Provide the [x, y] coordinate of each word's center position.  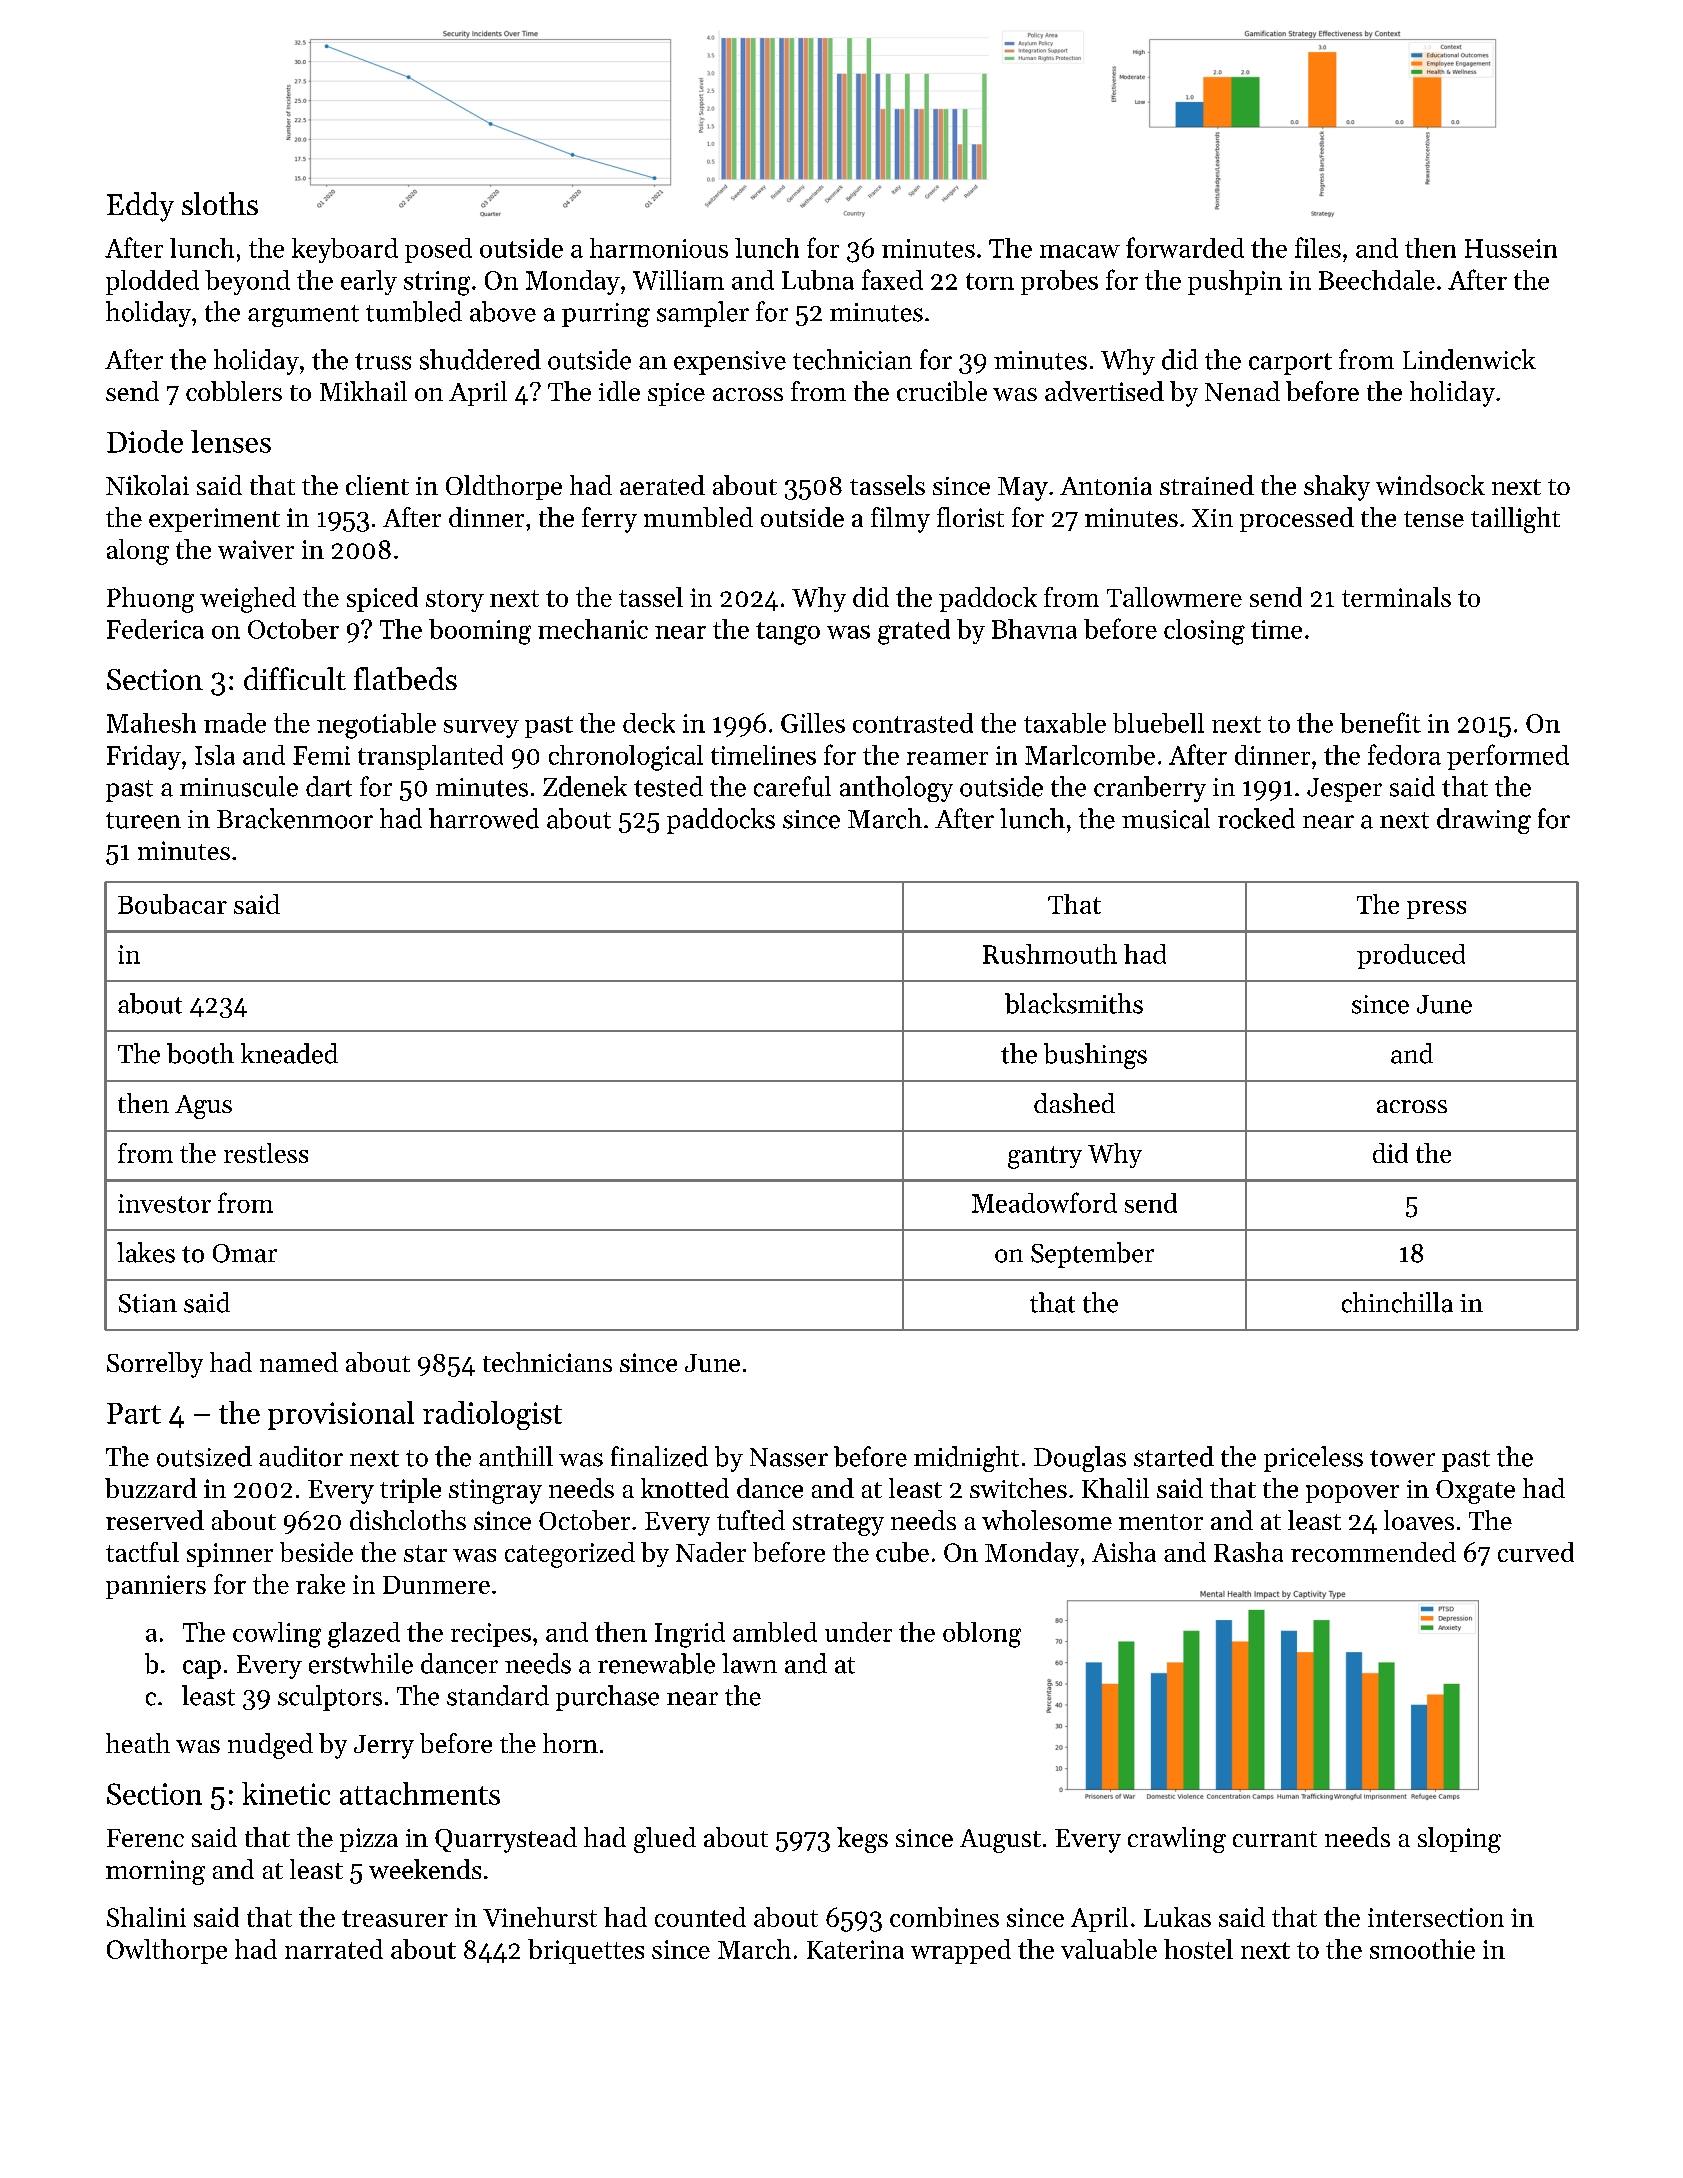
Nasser [789, 1457]
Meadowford [1044, 1202]
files [1318, 247]
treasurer [395, 1918]
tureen [143, 820]
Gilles [813, 723]
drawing [1484, 821]
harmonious [659, 248]
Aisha [1124, 1552]
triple [410, 1490]
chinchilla [1397, 1302]
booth [200, 1053]
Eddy [140, 207]
